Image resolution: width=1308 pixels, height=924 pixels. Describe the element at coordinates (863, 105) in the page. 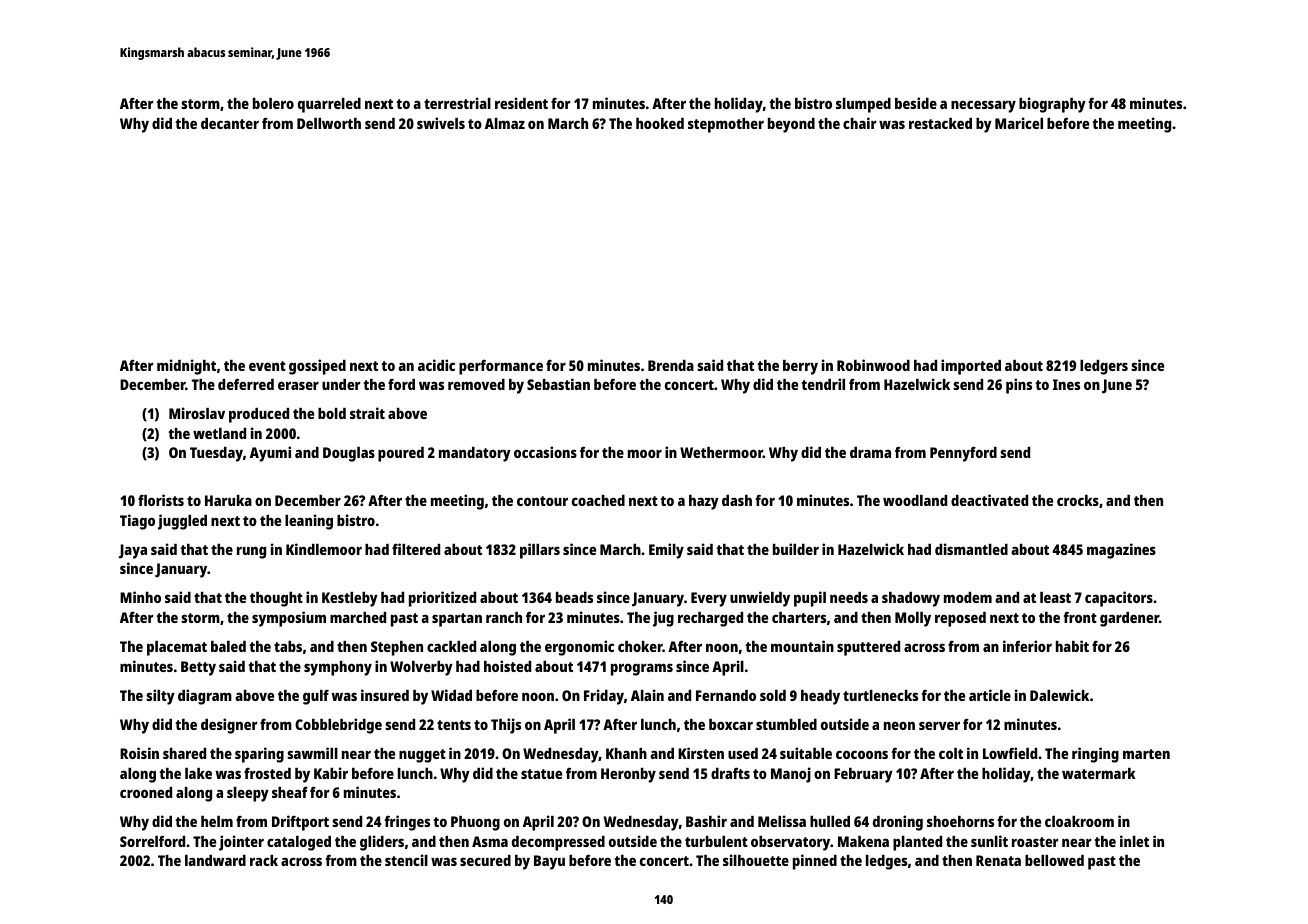

I see `slumped` at that location.
